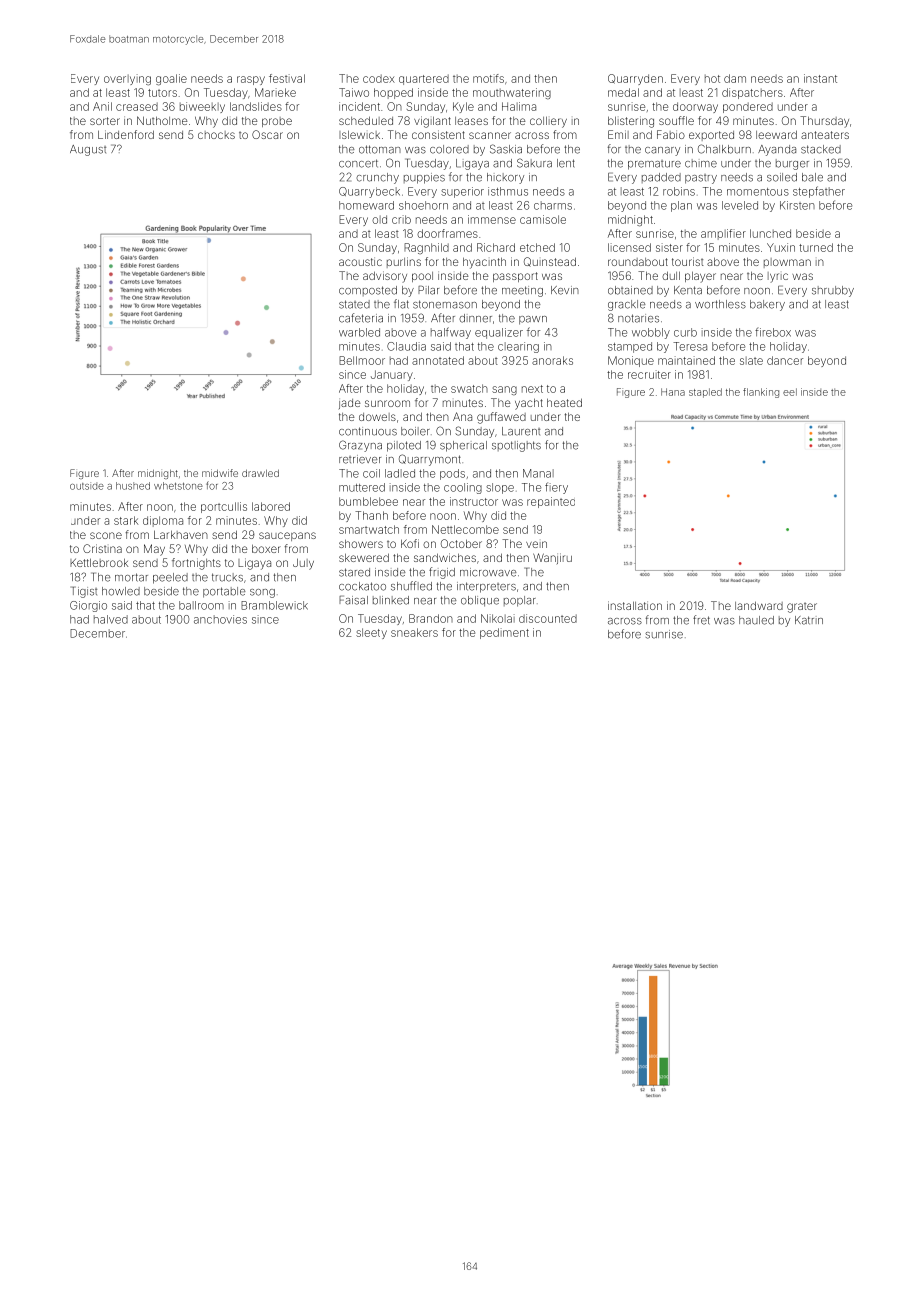 The width and height of the image is (924, 1308). Describe the element at coordinates (111, 619) in the image. I see `halved` at that location.
